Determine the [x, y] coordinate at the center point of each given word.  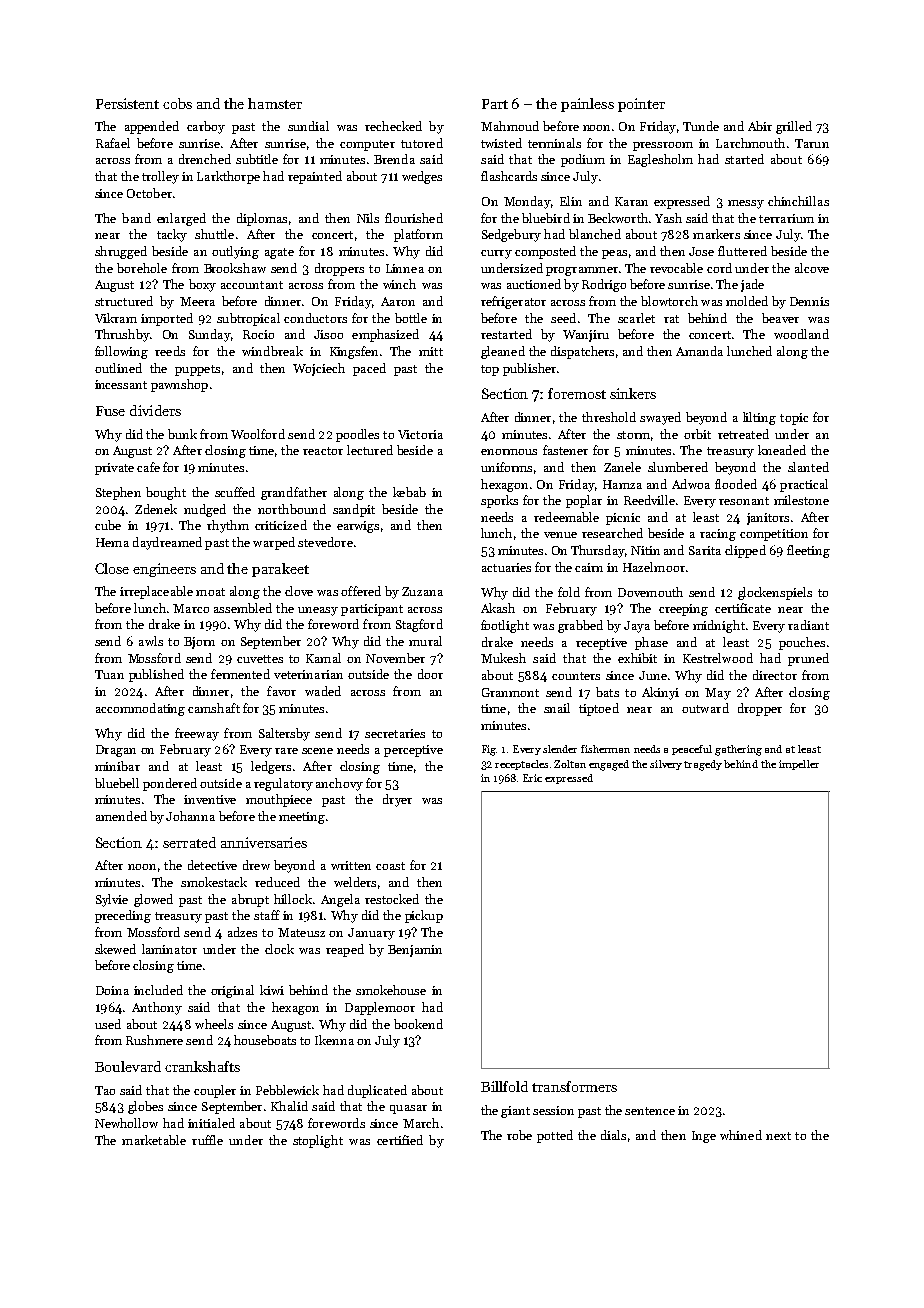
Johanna [190, 816]
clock [279, 949]
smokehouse [391, 990]
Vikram [116, 318]
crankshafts [202, 1066]
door [430, 674]
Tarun [812, 143]
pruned [808, 659]
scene [317, 751]
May [718, 694]
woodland [801, 334]
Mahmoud [510, 126]
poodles [357, 435]
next [778, 1136]
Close [112, 568]
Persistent [127, 103]
